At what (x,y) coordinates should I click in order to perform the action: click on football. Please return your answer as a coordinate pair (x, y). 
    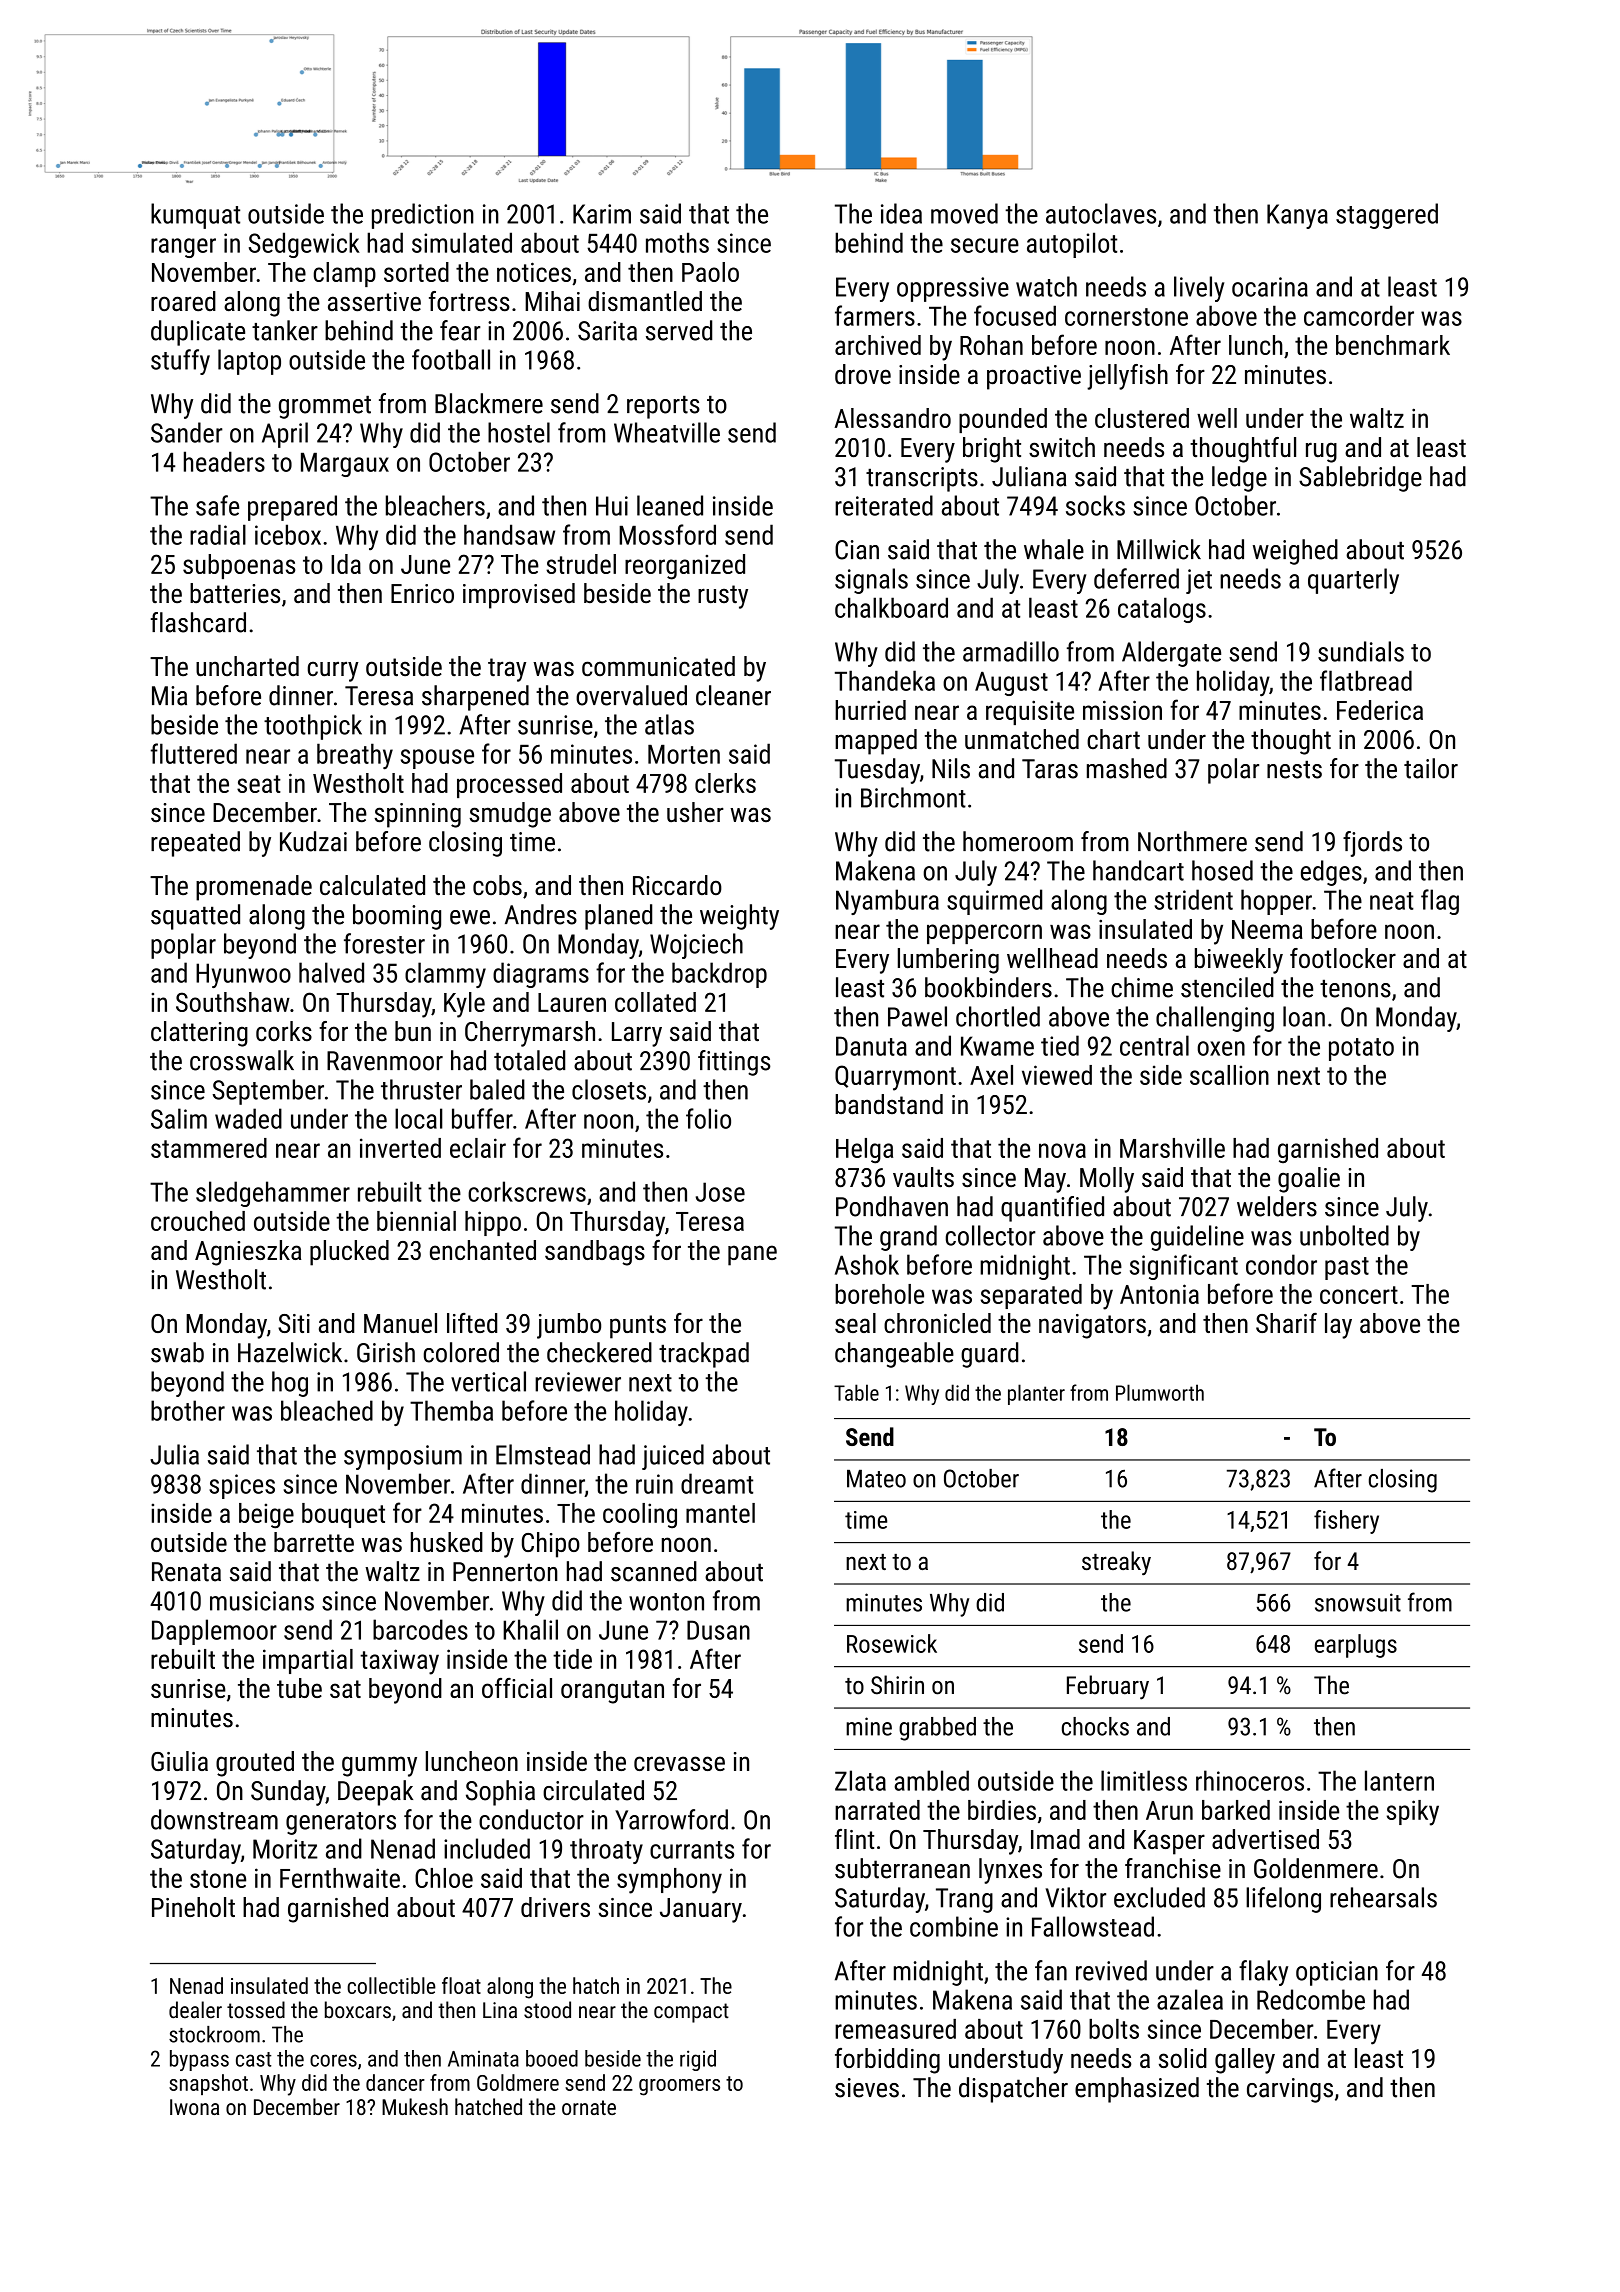
    Looking at the image, I should click on (451, 359).
